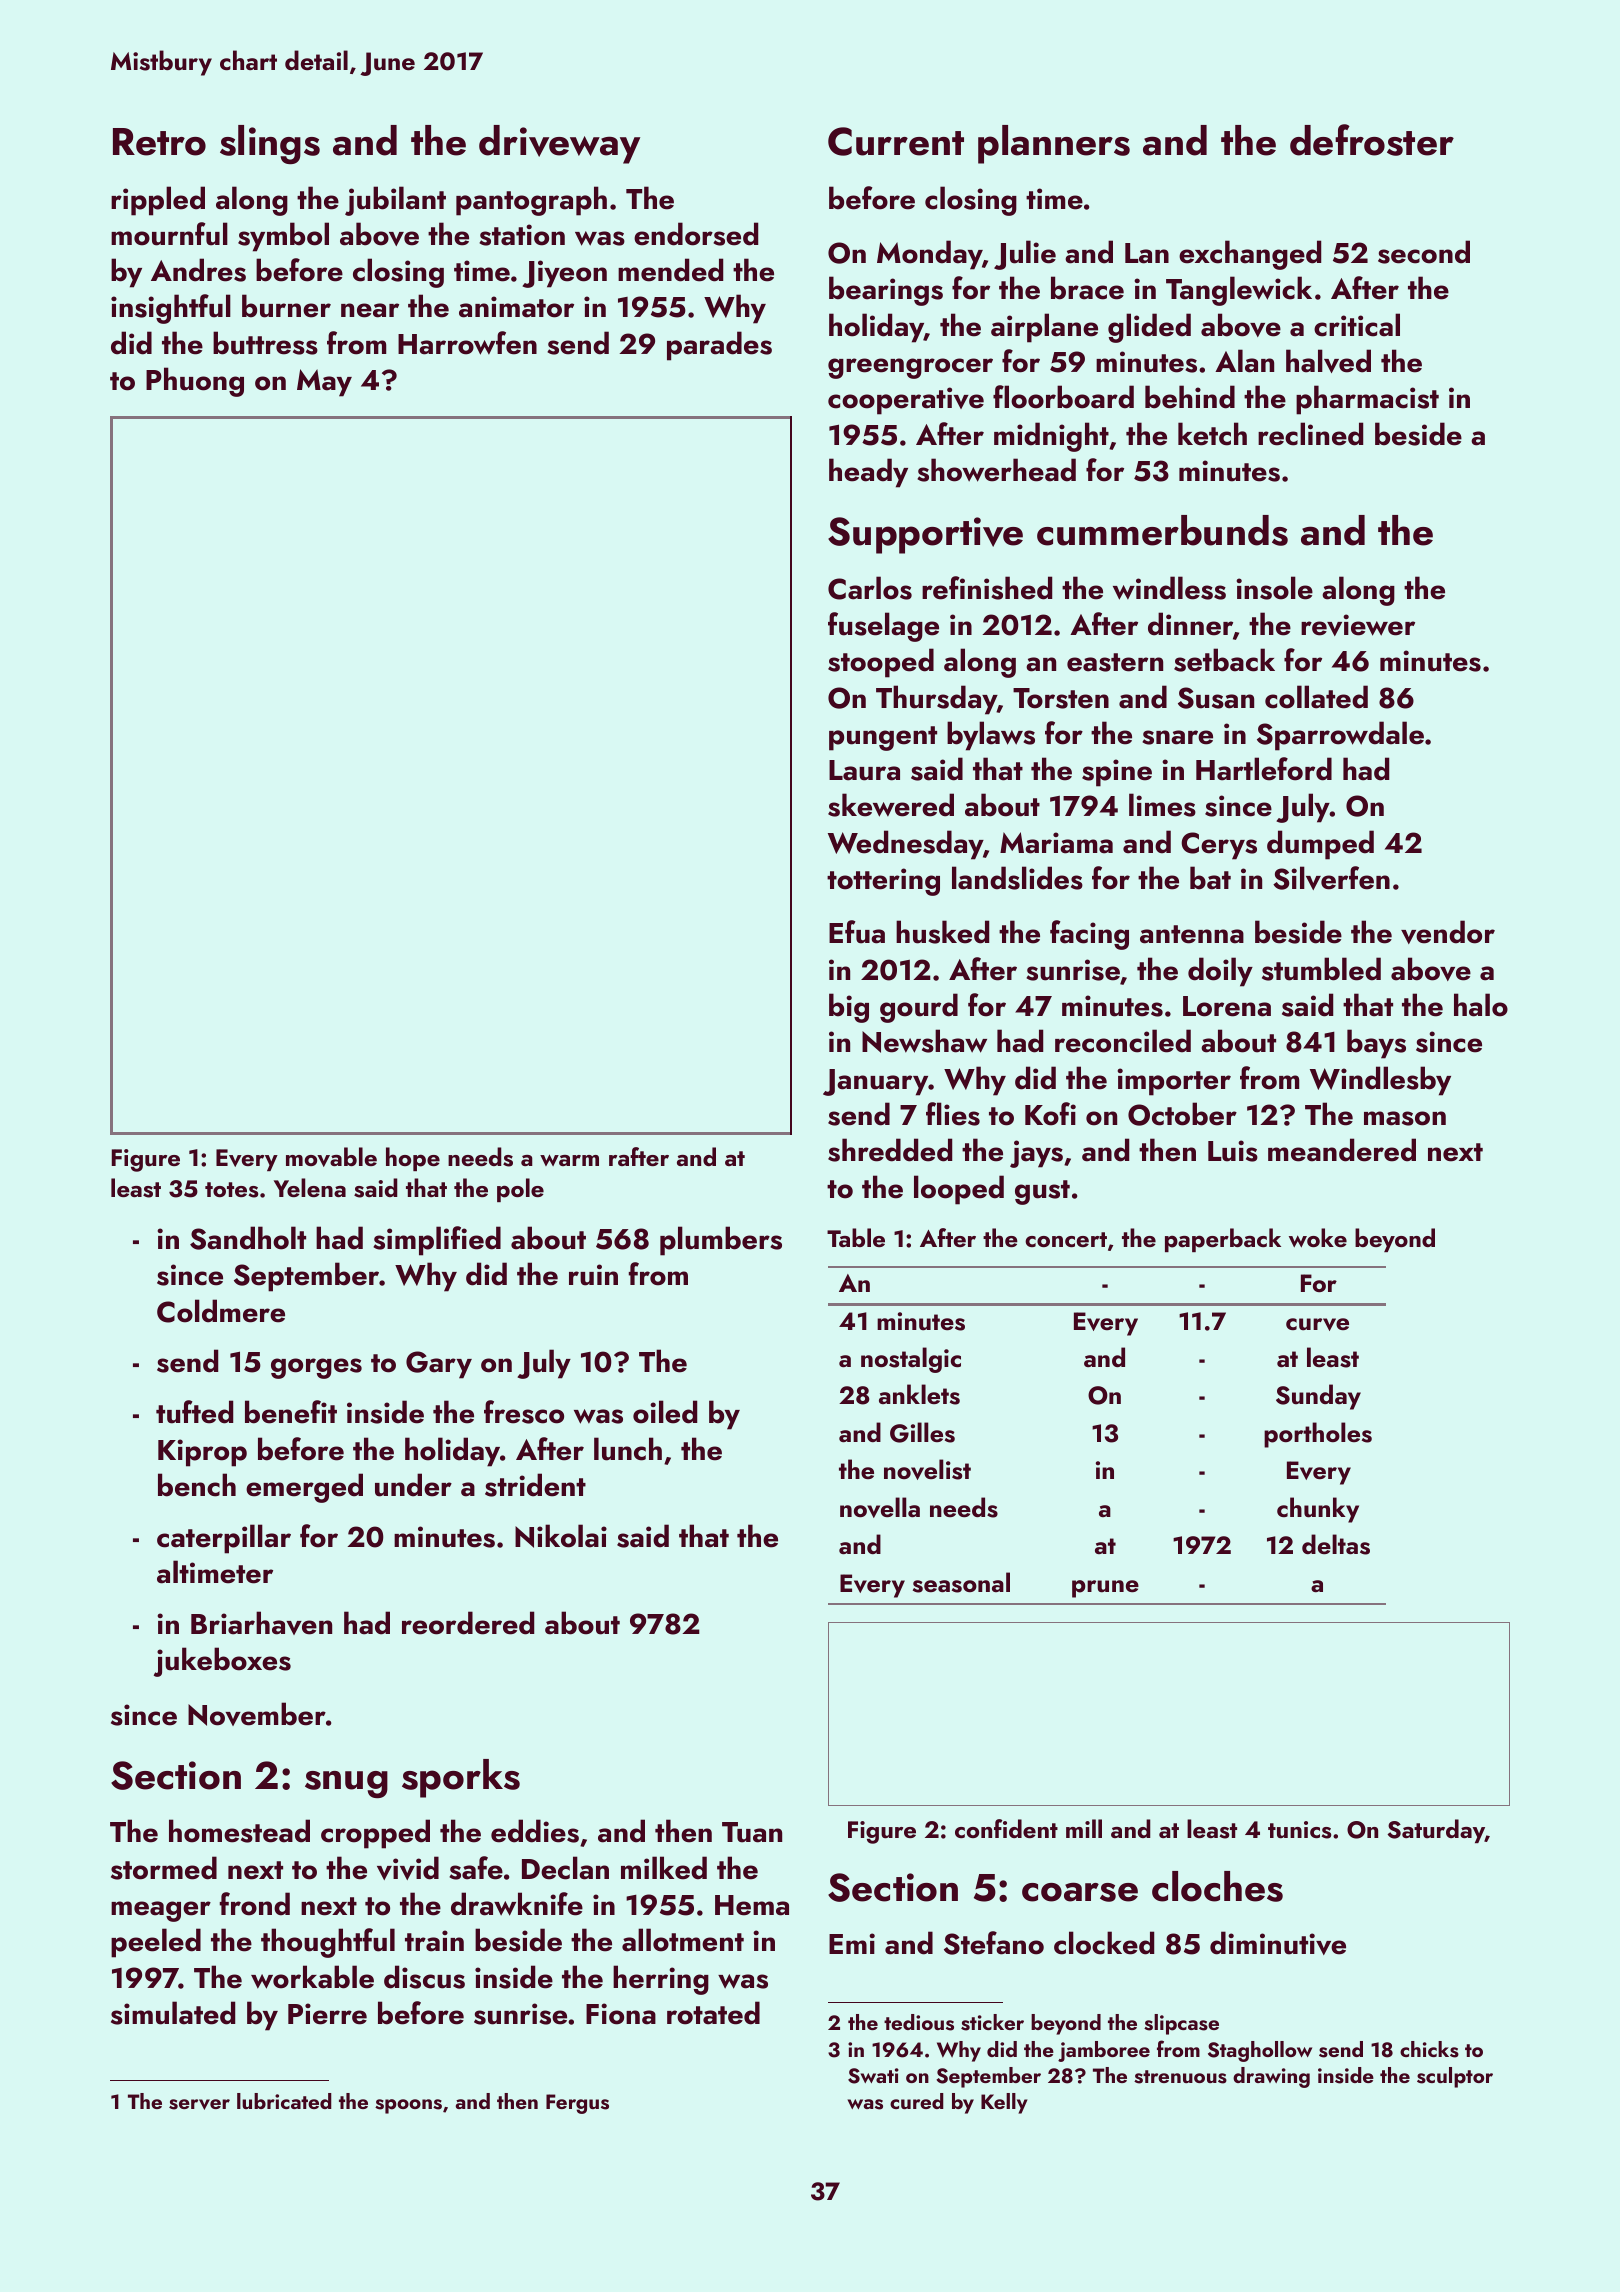 Image resolution: width=1620 pixels, height=2292 pixels. Describe the element at coordinates (593, 1275) in the document. I see `ruin` at that location.
